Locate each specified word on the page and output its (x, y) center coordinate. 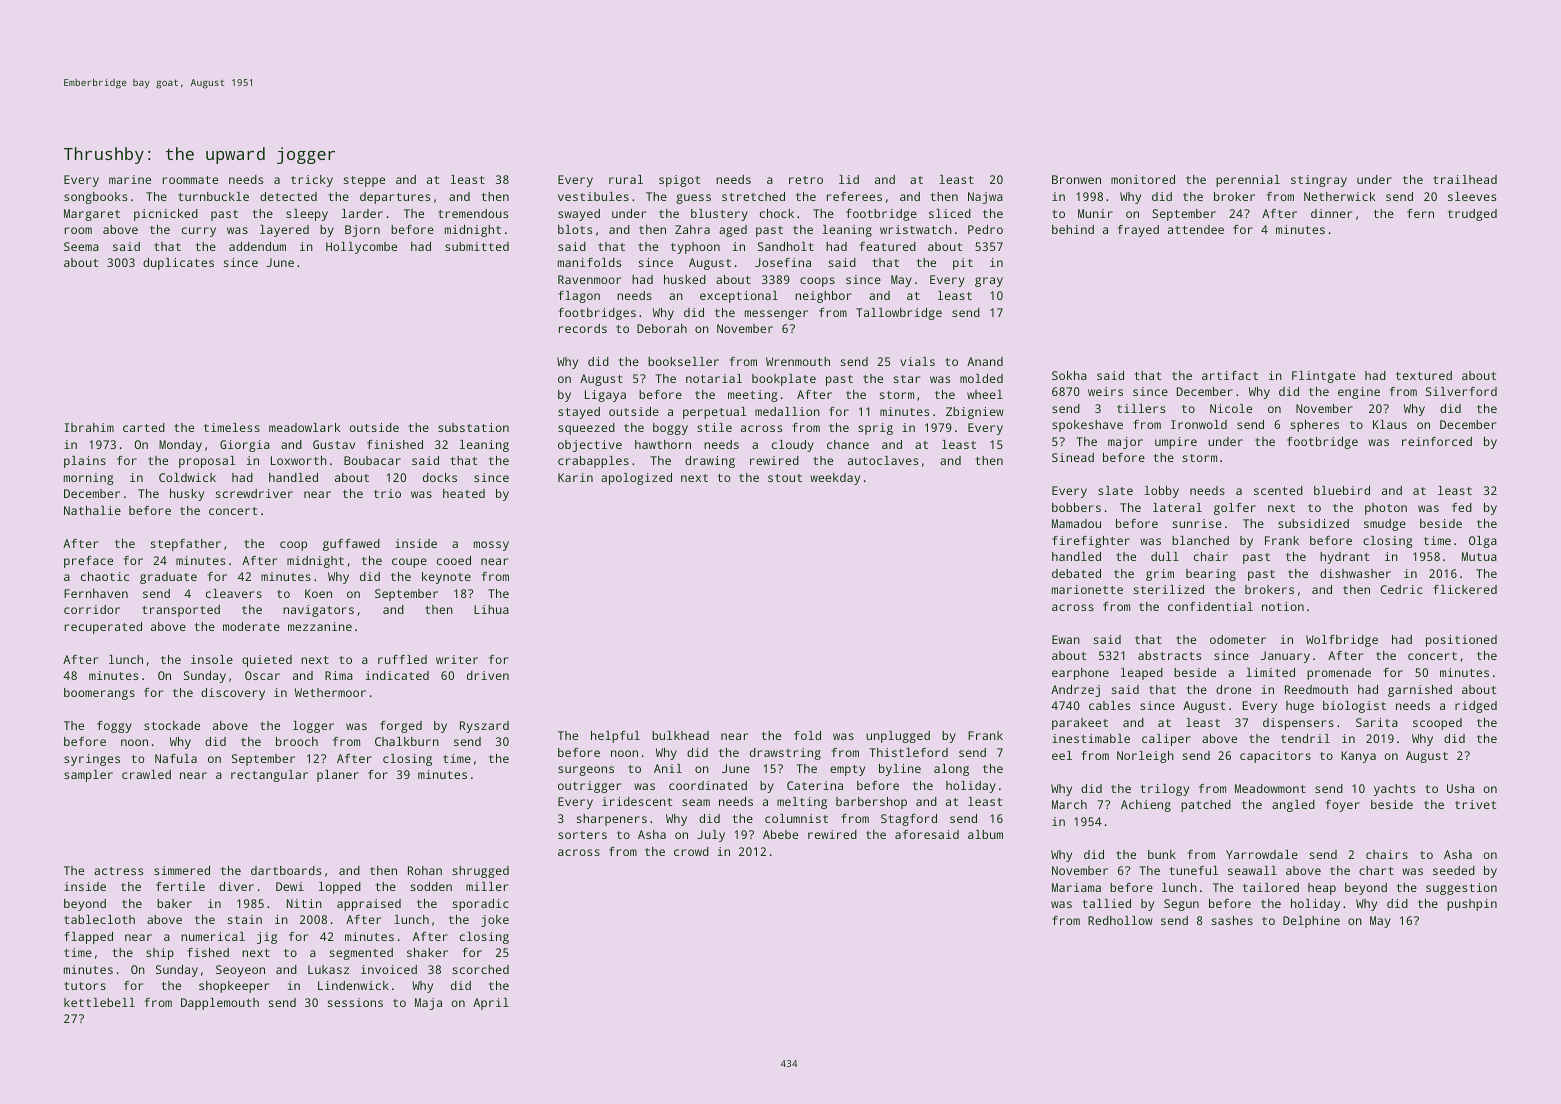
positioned (1461, 641)
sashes (1232, 920)
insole (212, 659)
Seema (81, 246)
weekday (835, 479)
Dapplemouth (220, 1004)
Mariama (1076, 887)
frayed (1138, 231)
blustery (719, 215)
